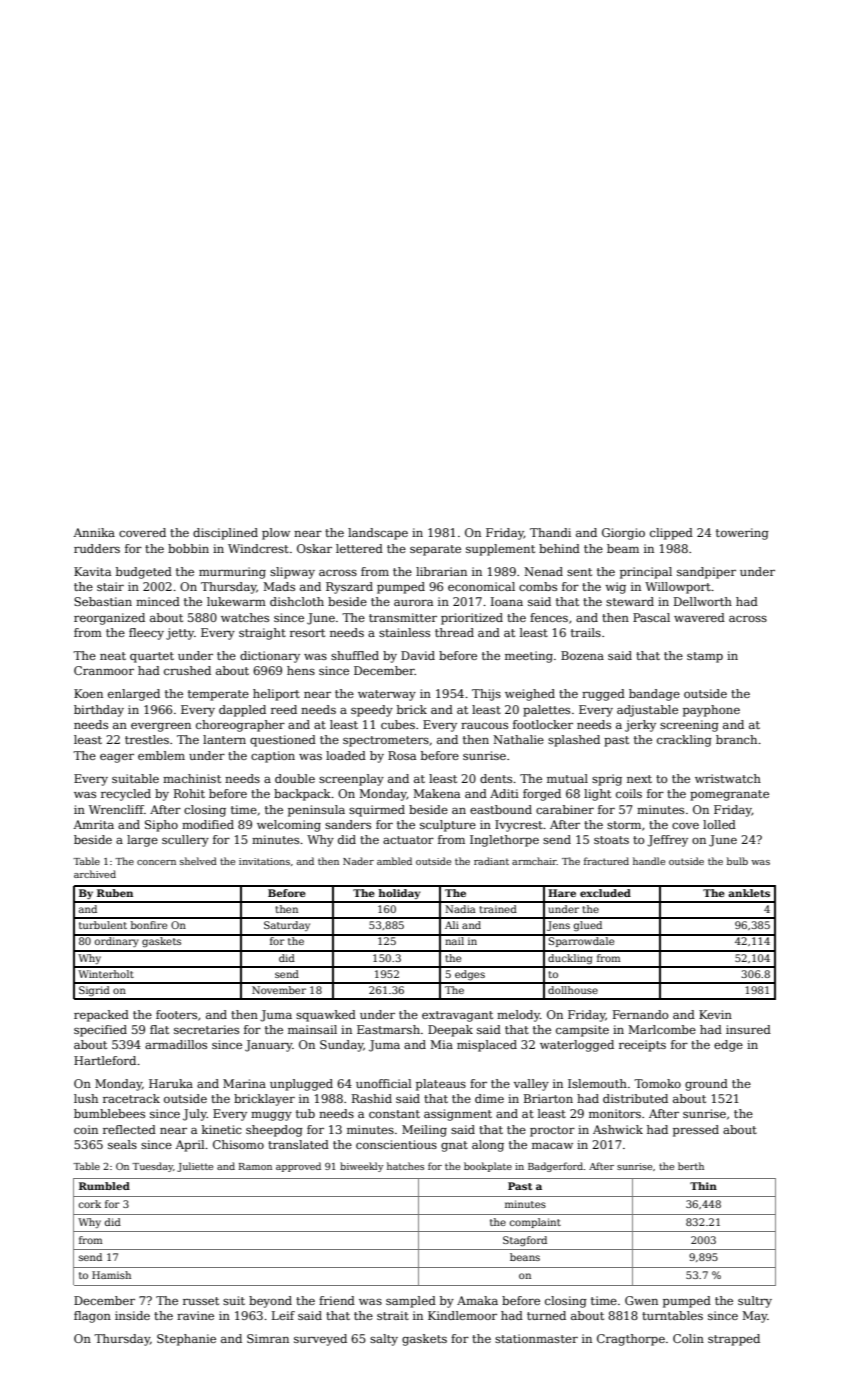 The image size is (849, 1400). I want to click on landscape, so click(378, 534).
